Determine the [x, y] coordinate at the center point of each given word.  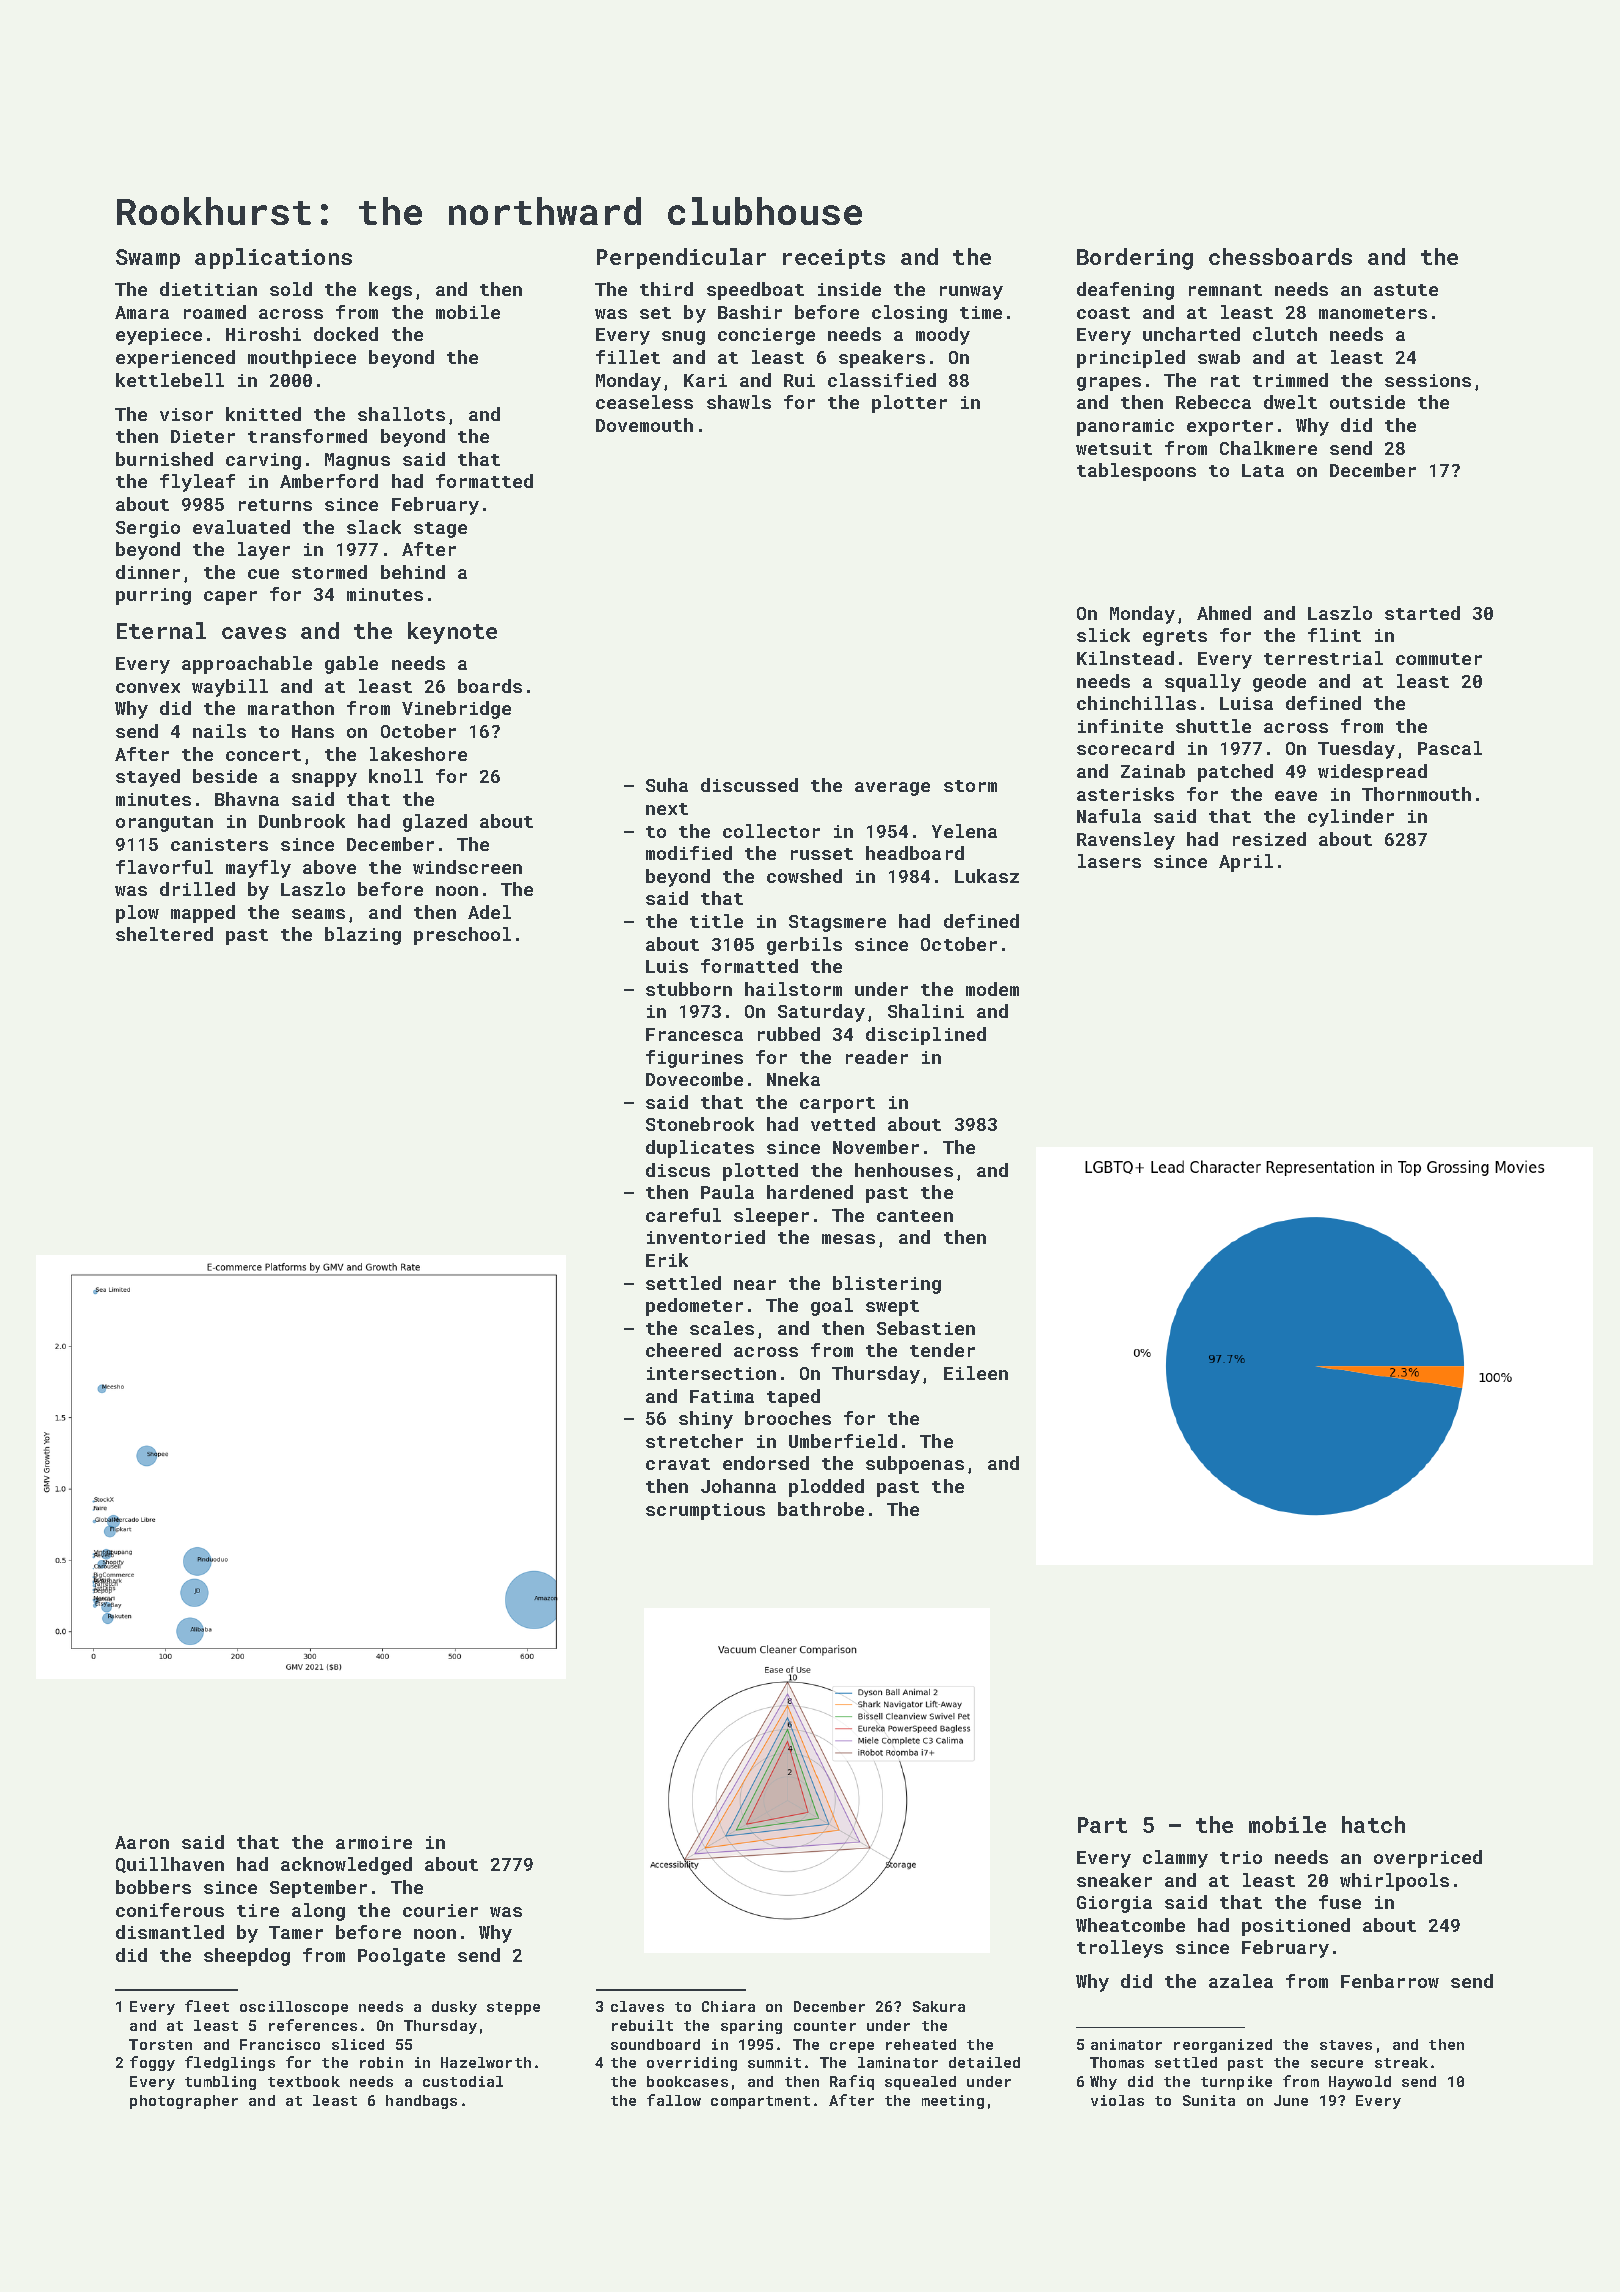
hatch [1373, 1824]
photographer [184, 2102]
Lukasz [987, 876]
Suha [667, 785]
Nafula [1109, 816]
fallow [674, 2100]
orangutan [164, 824]
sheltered [164, 934]
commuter [1439, 659]
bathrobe [821, 1509]
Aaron [142, 1842]
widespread [1372, 773]
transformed [307, 436]
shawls [739, 402]
